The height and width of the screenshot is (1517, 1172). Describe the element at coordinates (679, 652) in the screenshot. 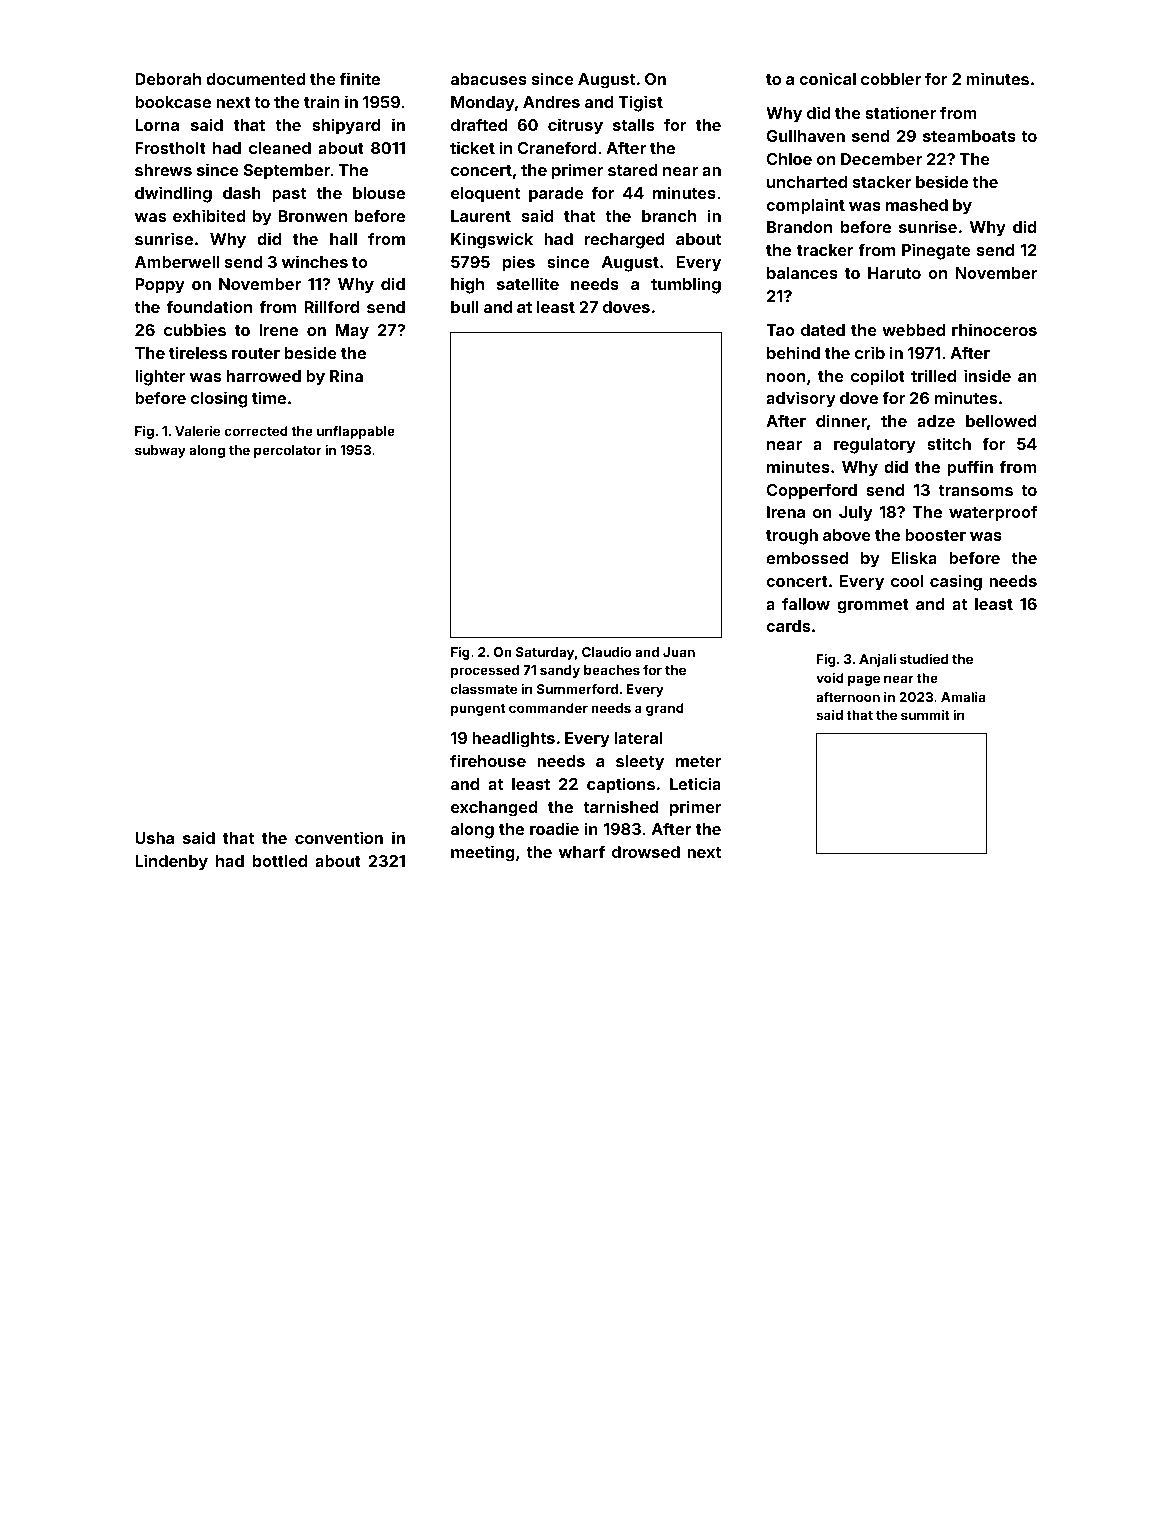

I see `Juan` at that location.
